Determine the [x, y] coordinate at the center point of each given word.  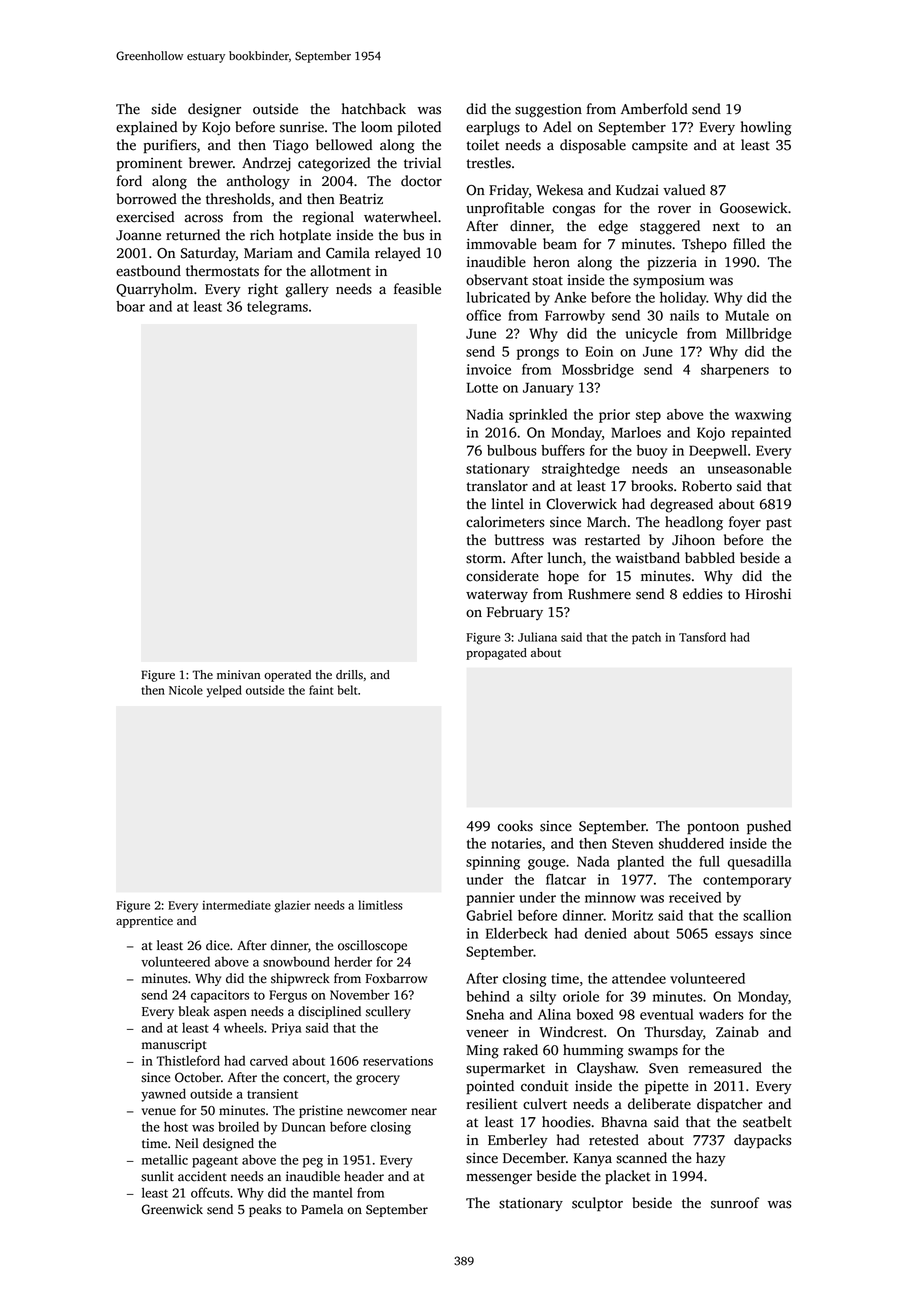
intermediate [236, 905]
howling [766, 128]
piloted [419, 128]
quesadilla [759, 863]
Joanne [138, 235]
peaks [265, 1210]
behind [488, 996]
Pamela [322, 1209]
